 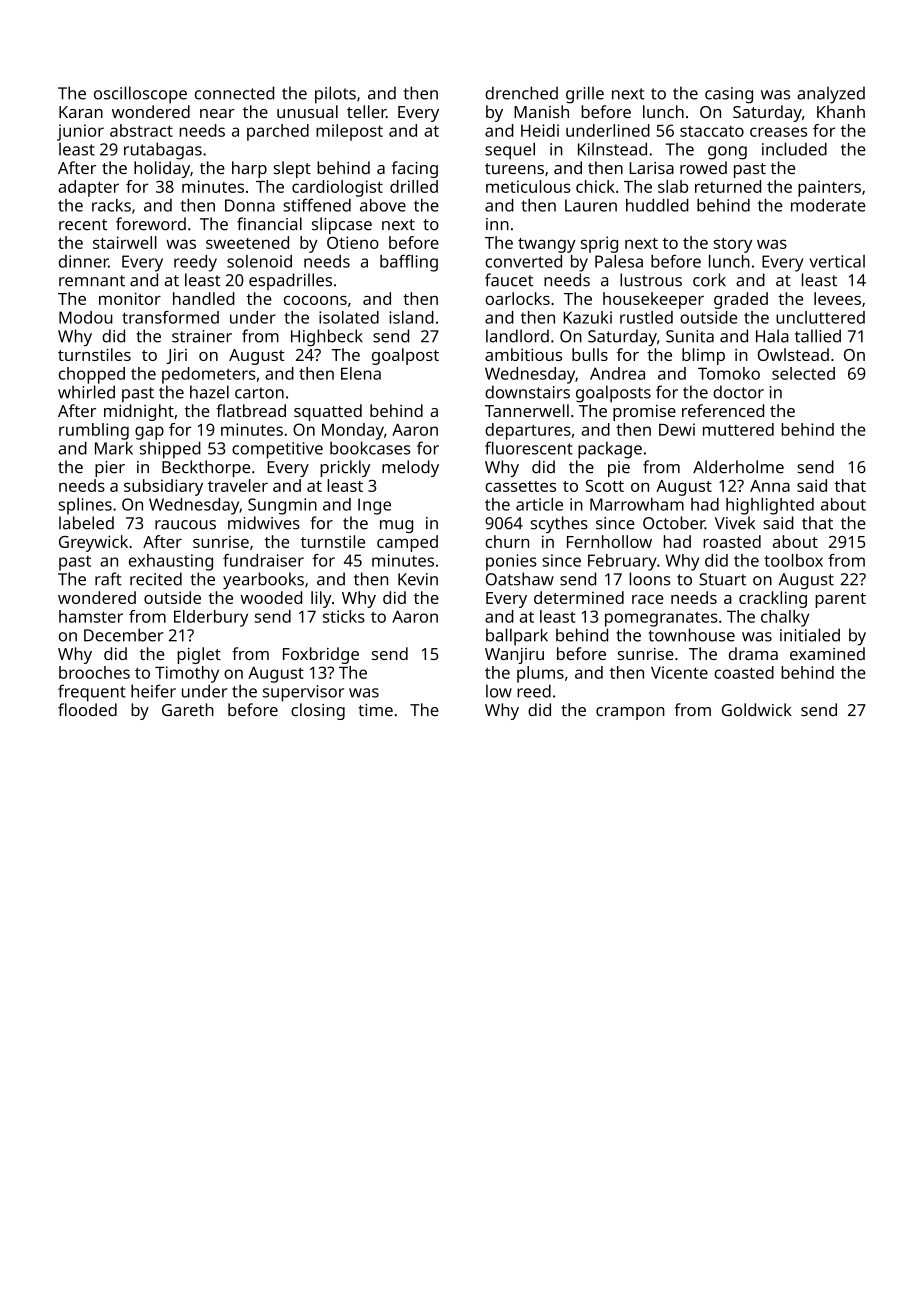 I want to click on Kevin, so click(x=418, y=579).
